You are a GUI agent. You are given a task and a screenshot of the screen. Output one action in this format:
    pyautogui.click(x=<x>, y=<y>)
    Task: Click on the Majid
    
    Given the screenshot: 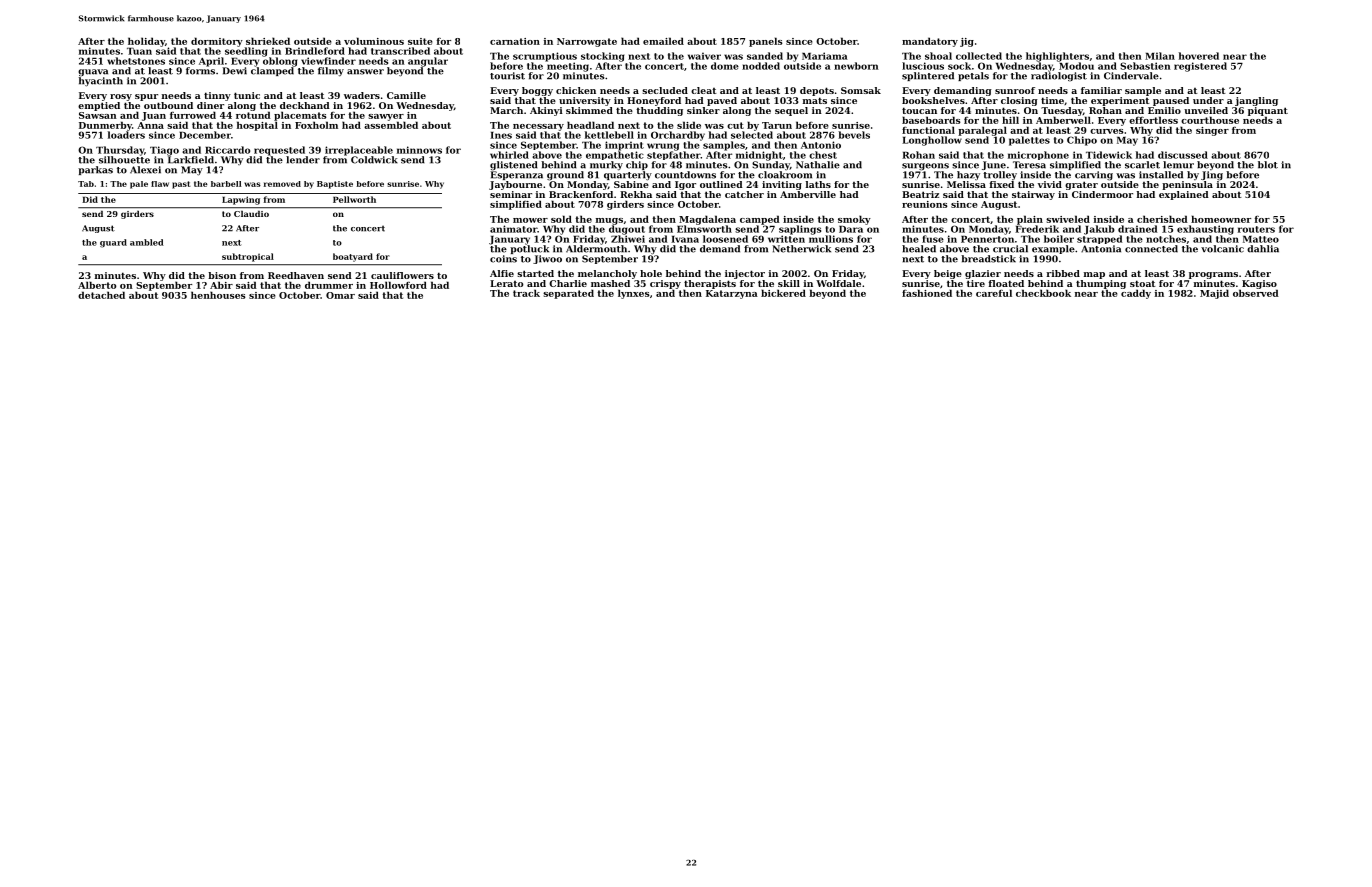 What is the action you would take?
    pyautogui.click(x=1214, y=294)
